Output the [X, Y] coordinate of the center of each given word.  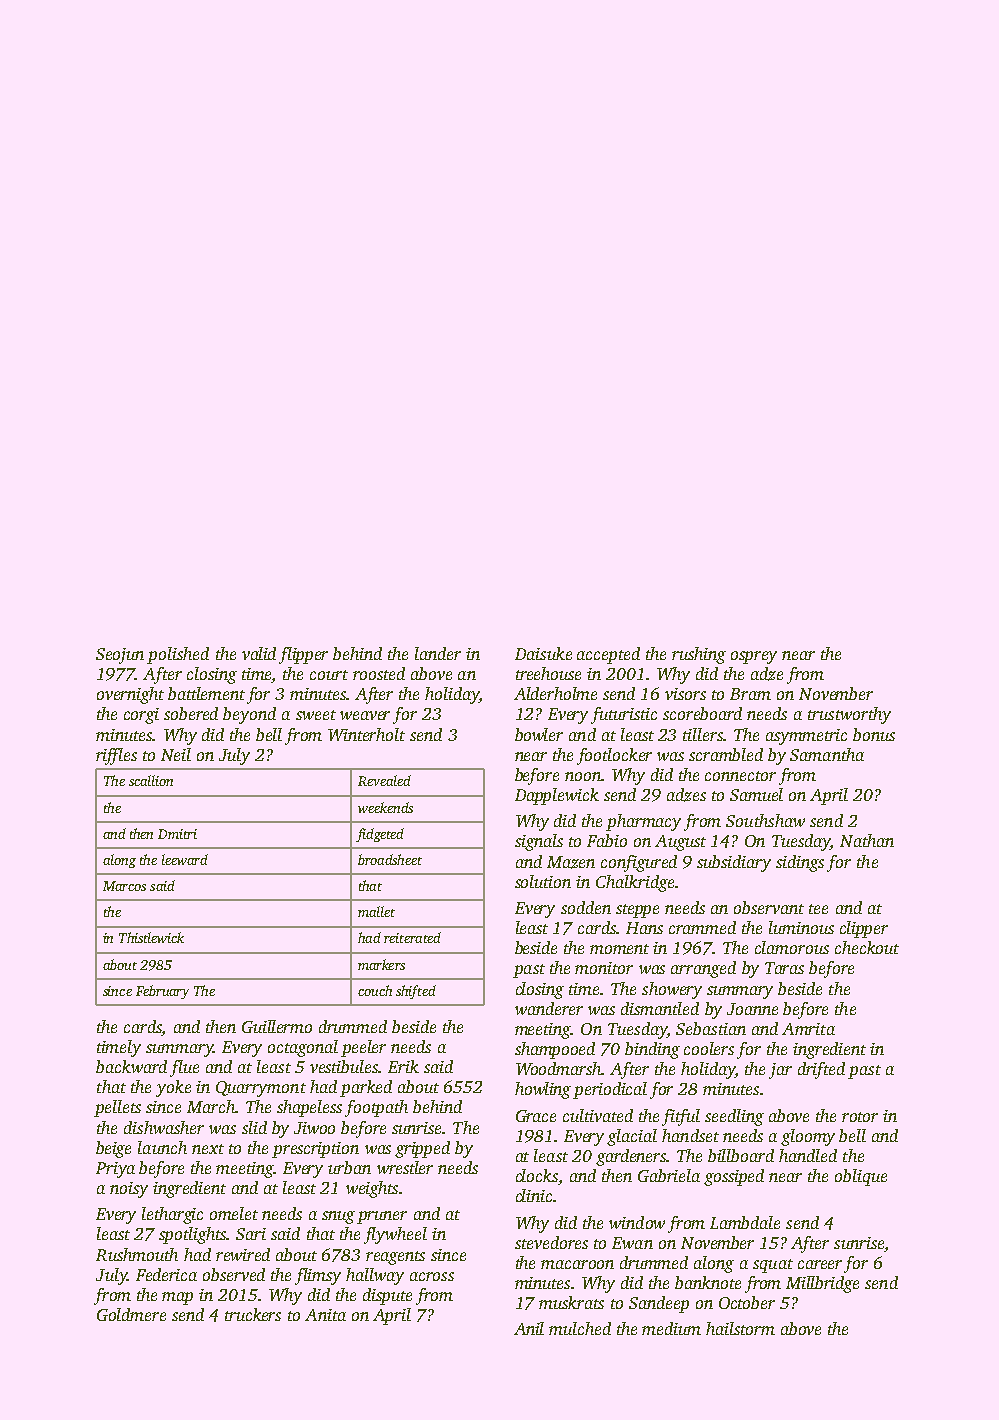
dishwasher [164, 1127]
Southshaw [765, 820]
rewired [243, 1254]
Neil [176, 754]
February [162, 992]
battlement [206, 693]
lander [438, 653]
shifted [416, 992]
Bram [750, 694]
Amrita [808, 1029]
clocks [537, 1175]
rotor [860, 1117]
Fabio [607, 840]
